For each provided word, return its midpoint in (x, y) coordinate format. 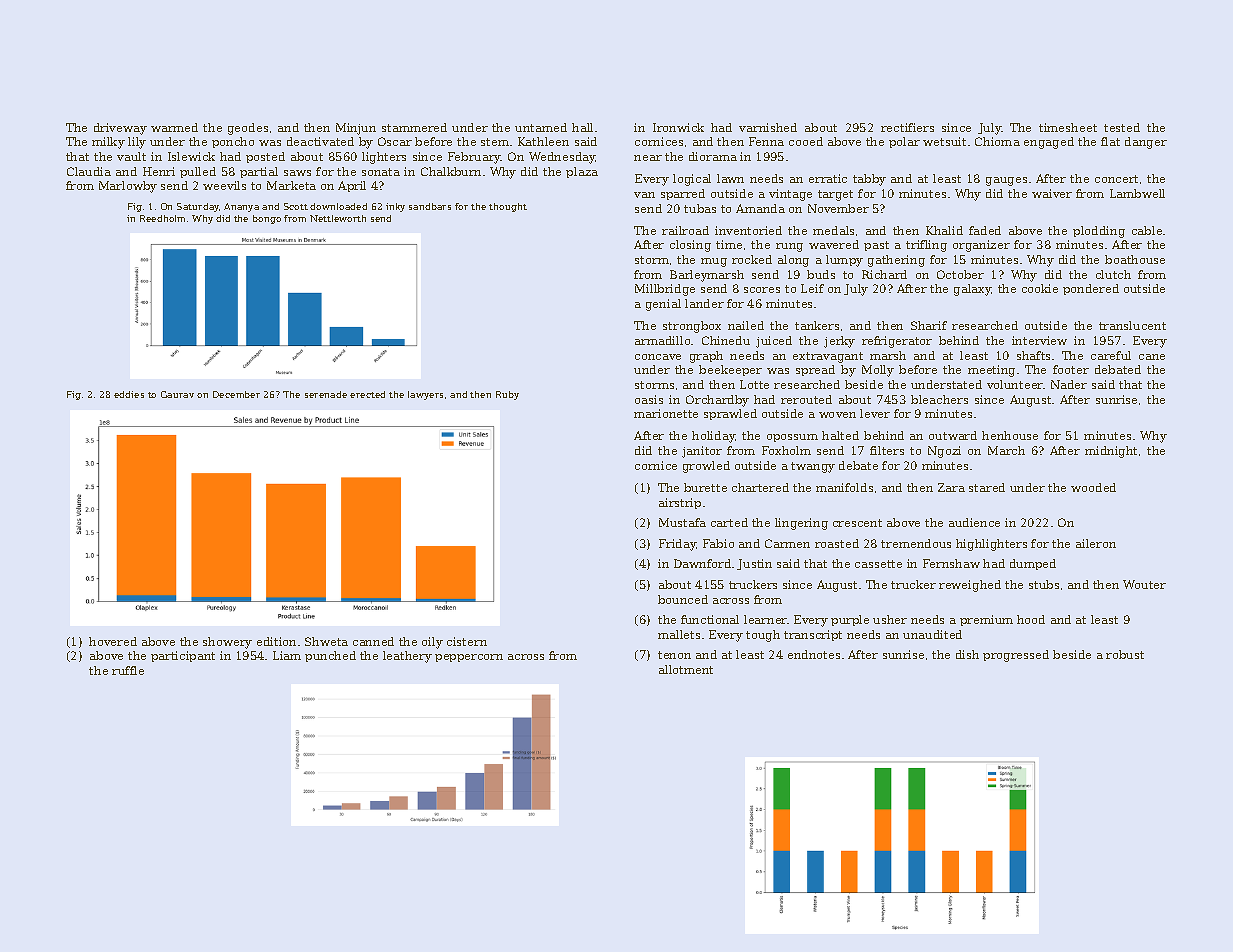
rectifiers (907, 127)
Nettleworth (338, 218)
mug (714, 262)
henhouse (1010, 435)
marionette (666, 413)
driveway (120, 129)
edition (276, 641)
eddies (129, 394)
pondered (1091, 289)
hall (582, 127)
